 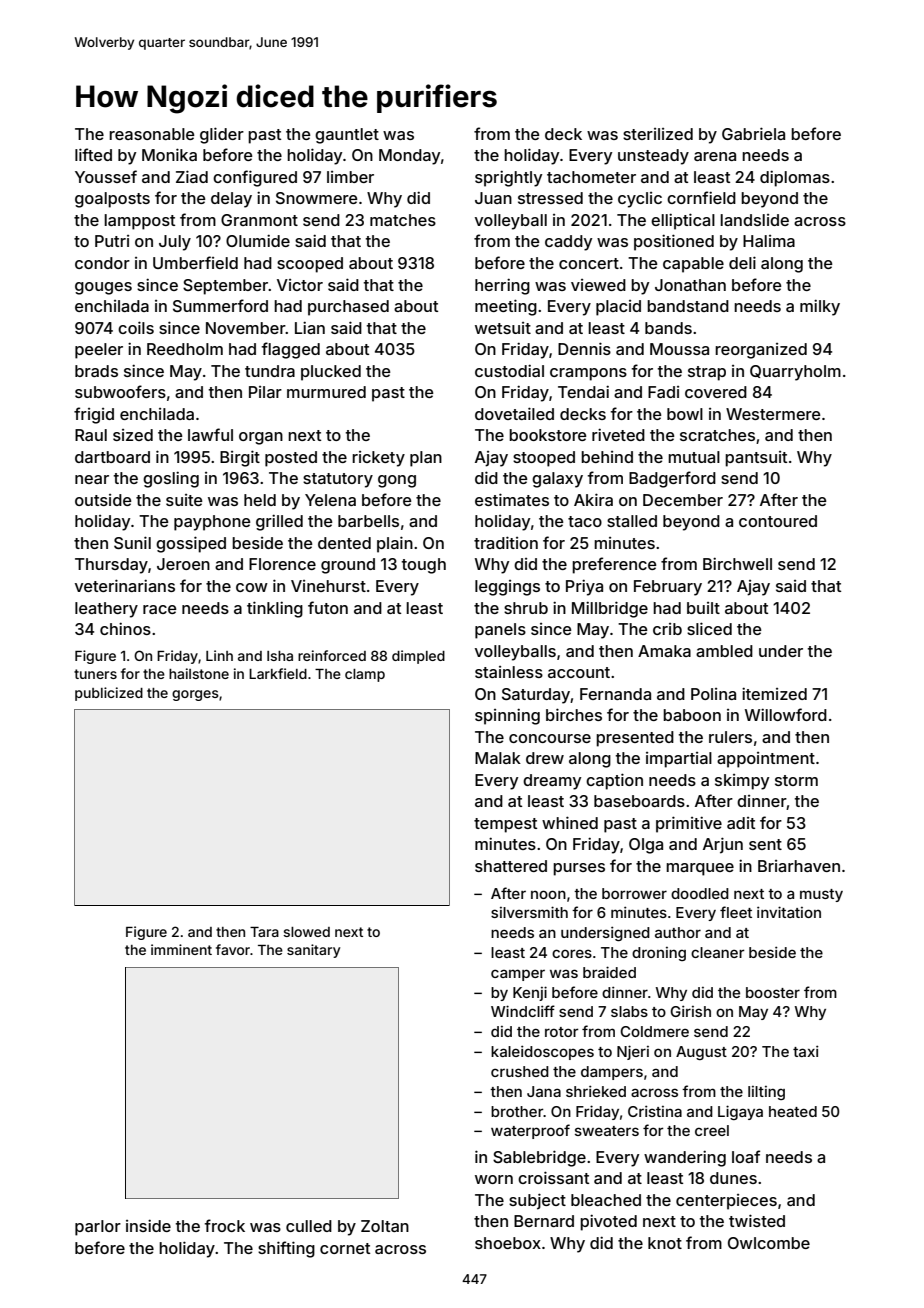 What do you see at coordinates (508, 1243) in the screenshot?
I see `shoebox` at bounding box center [508, 1243].
